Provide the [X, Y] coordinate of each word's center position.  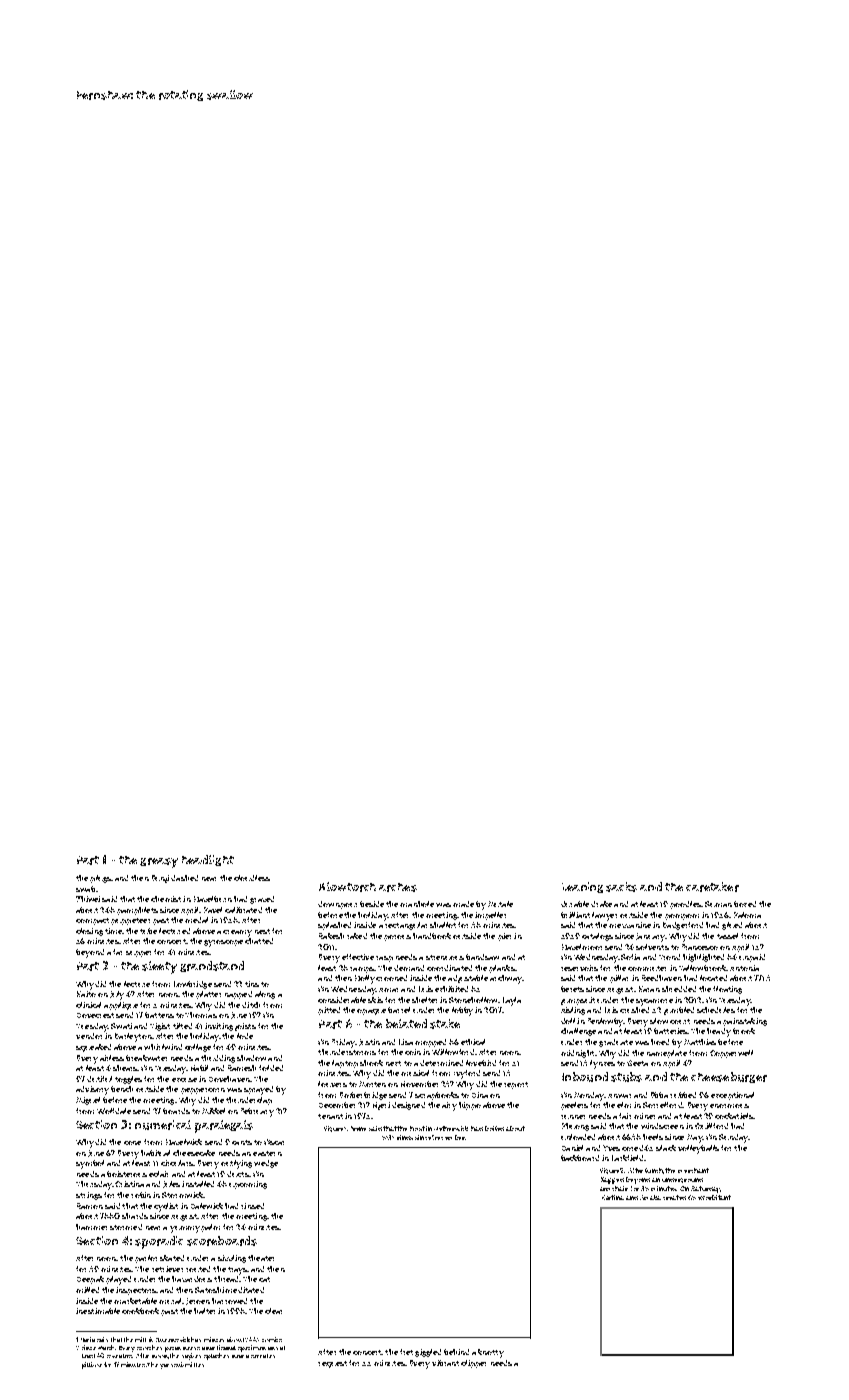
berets [572, 989]
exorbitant [714, 1197]
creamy [237, 933]
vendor [89, 1036]
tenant [330, 1116]
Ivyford [467, 1074]
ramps [362, 970]
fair [625, 1116]
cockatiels [734, 1116]
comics [272, 1339]
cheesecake [194, 1153]
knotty [491, 1353]
